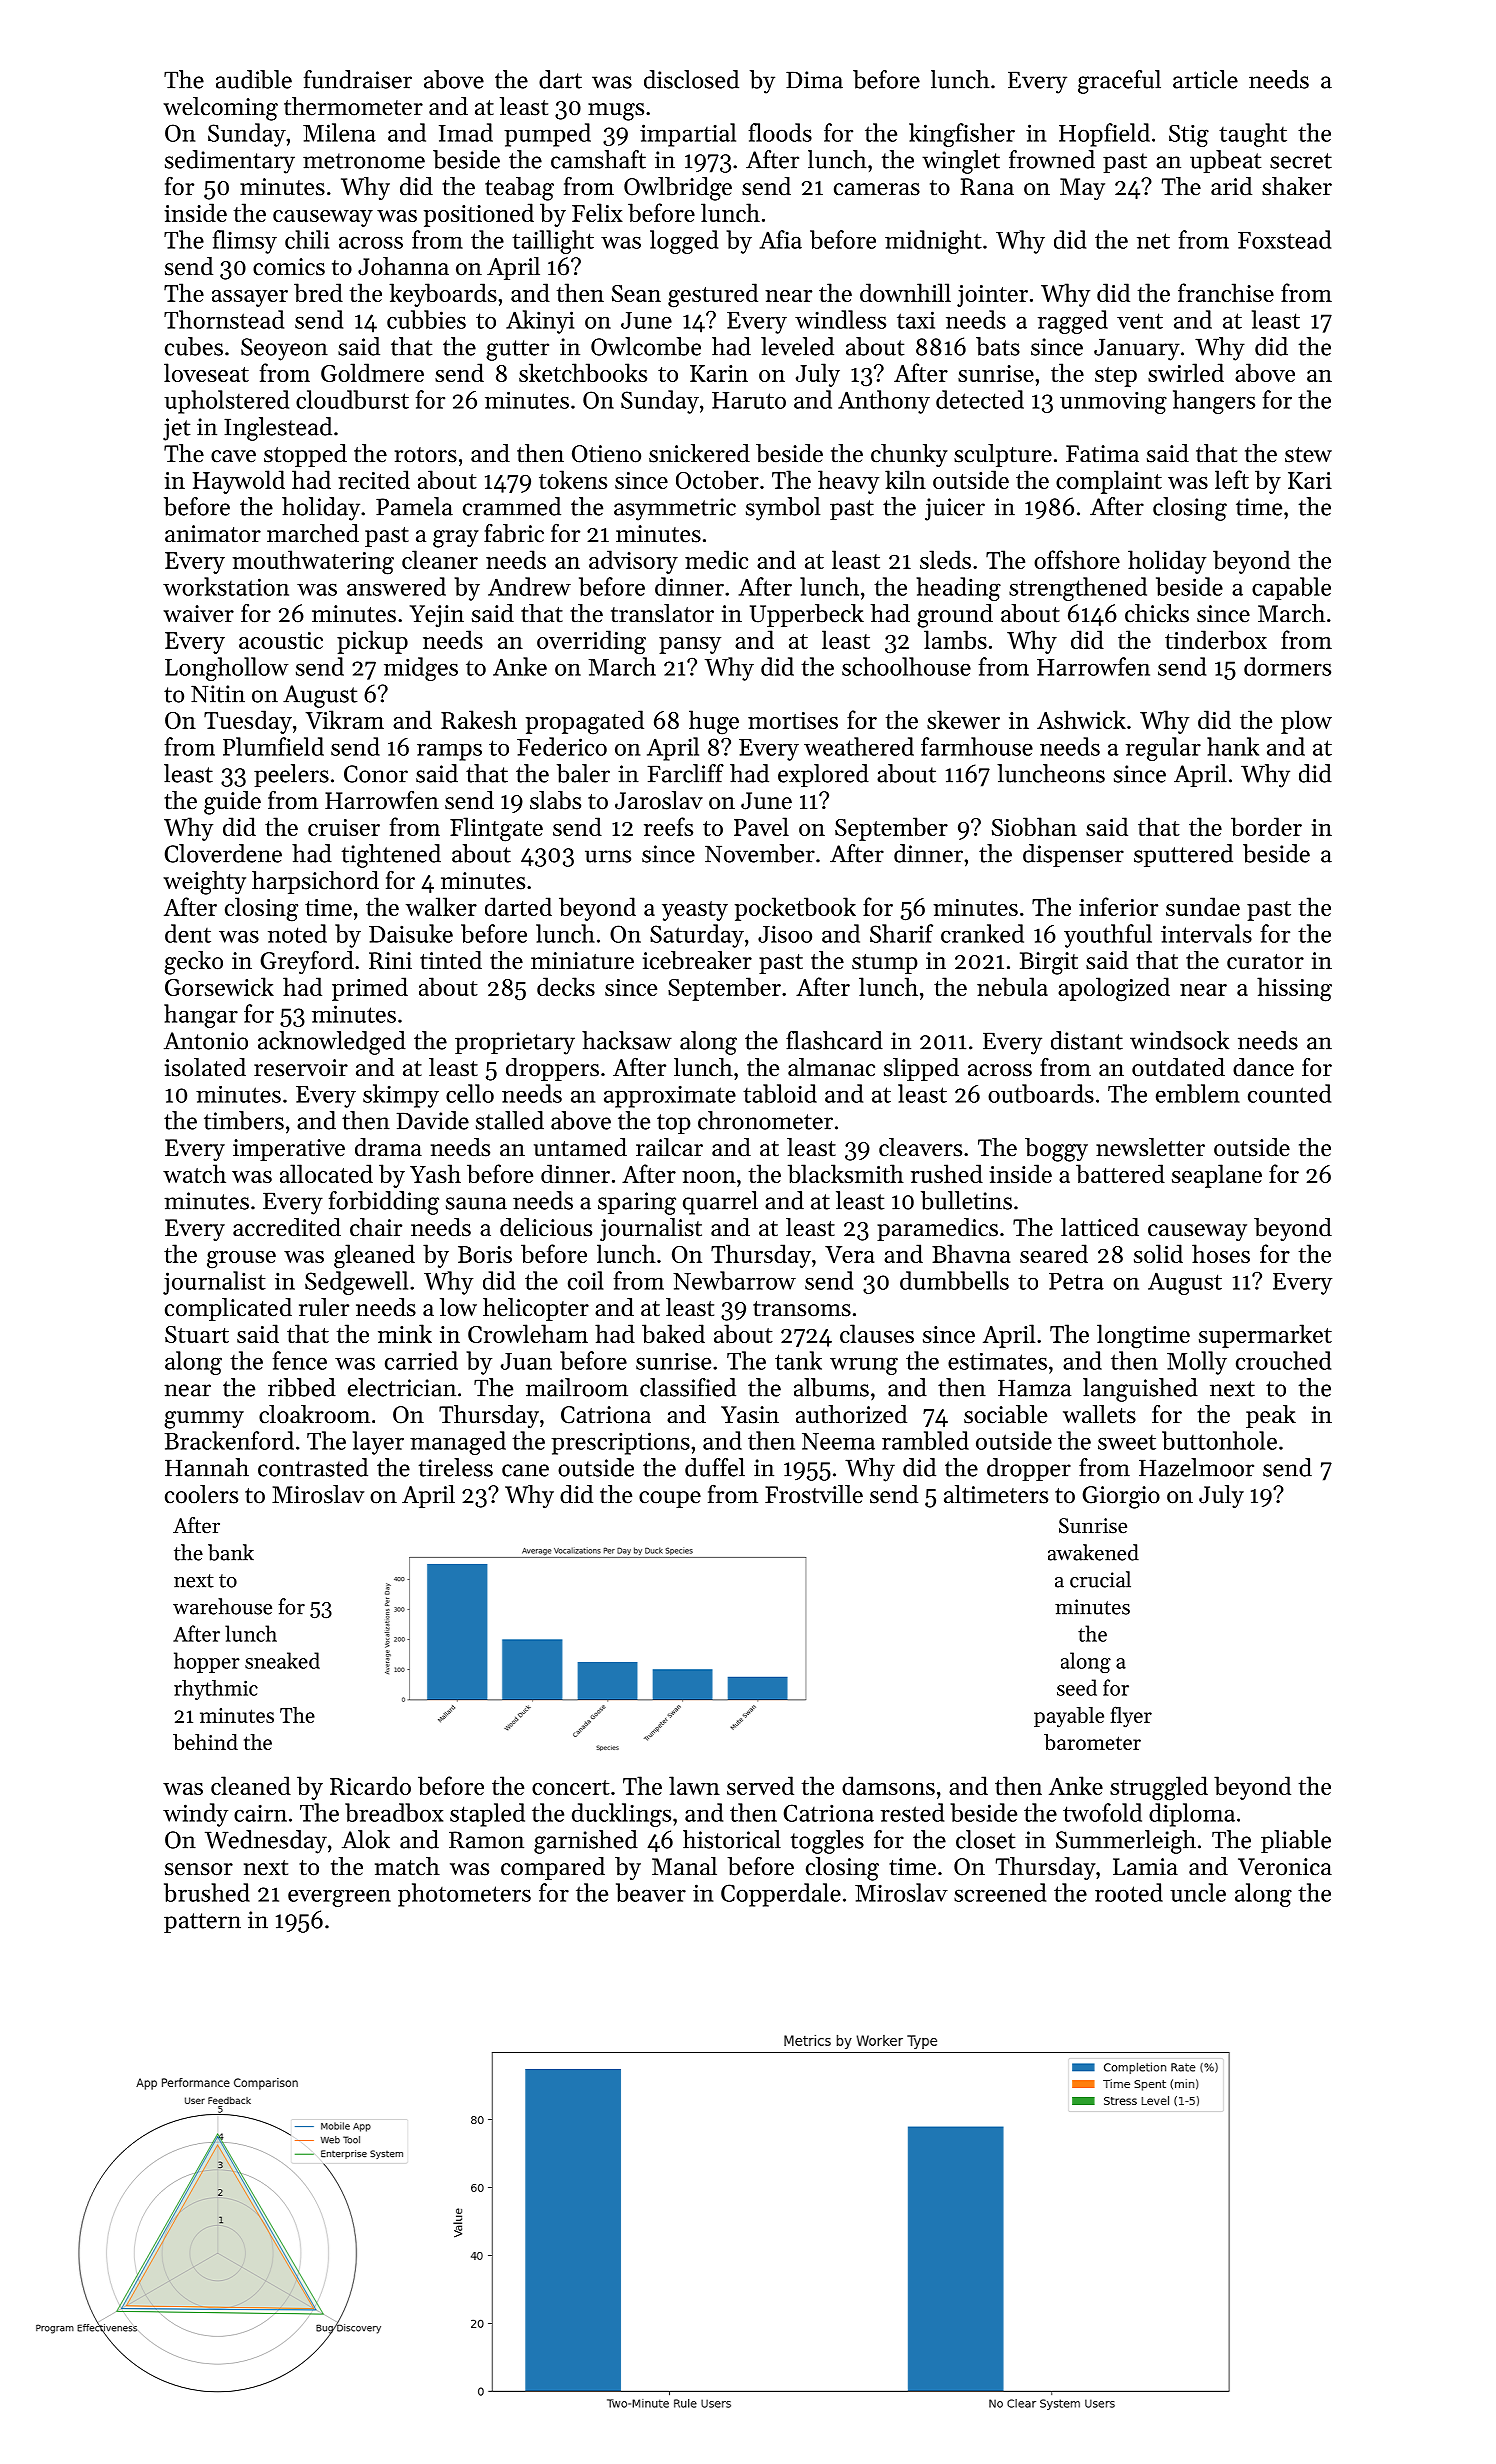 This screenshot has width=1496, height=2464. I want to click on Otieno, so click(606, 454).
